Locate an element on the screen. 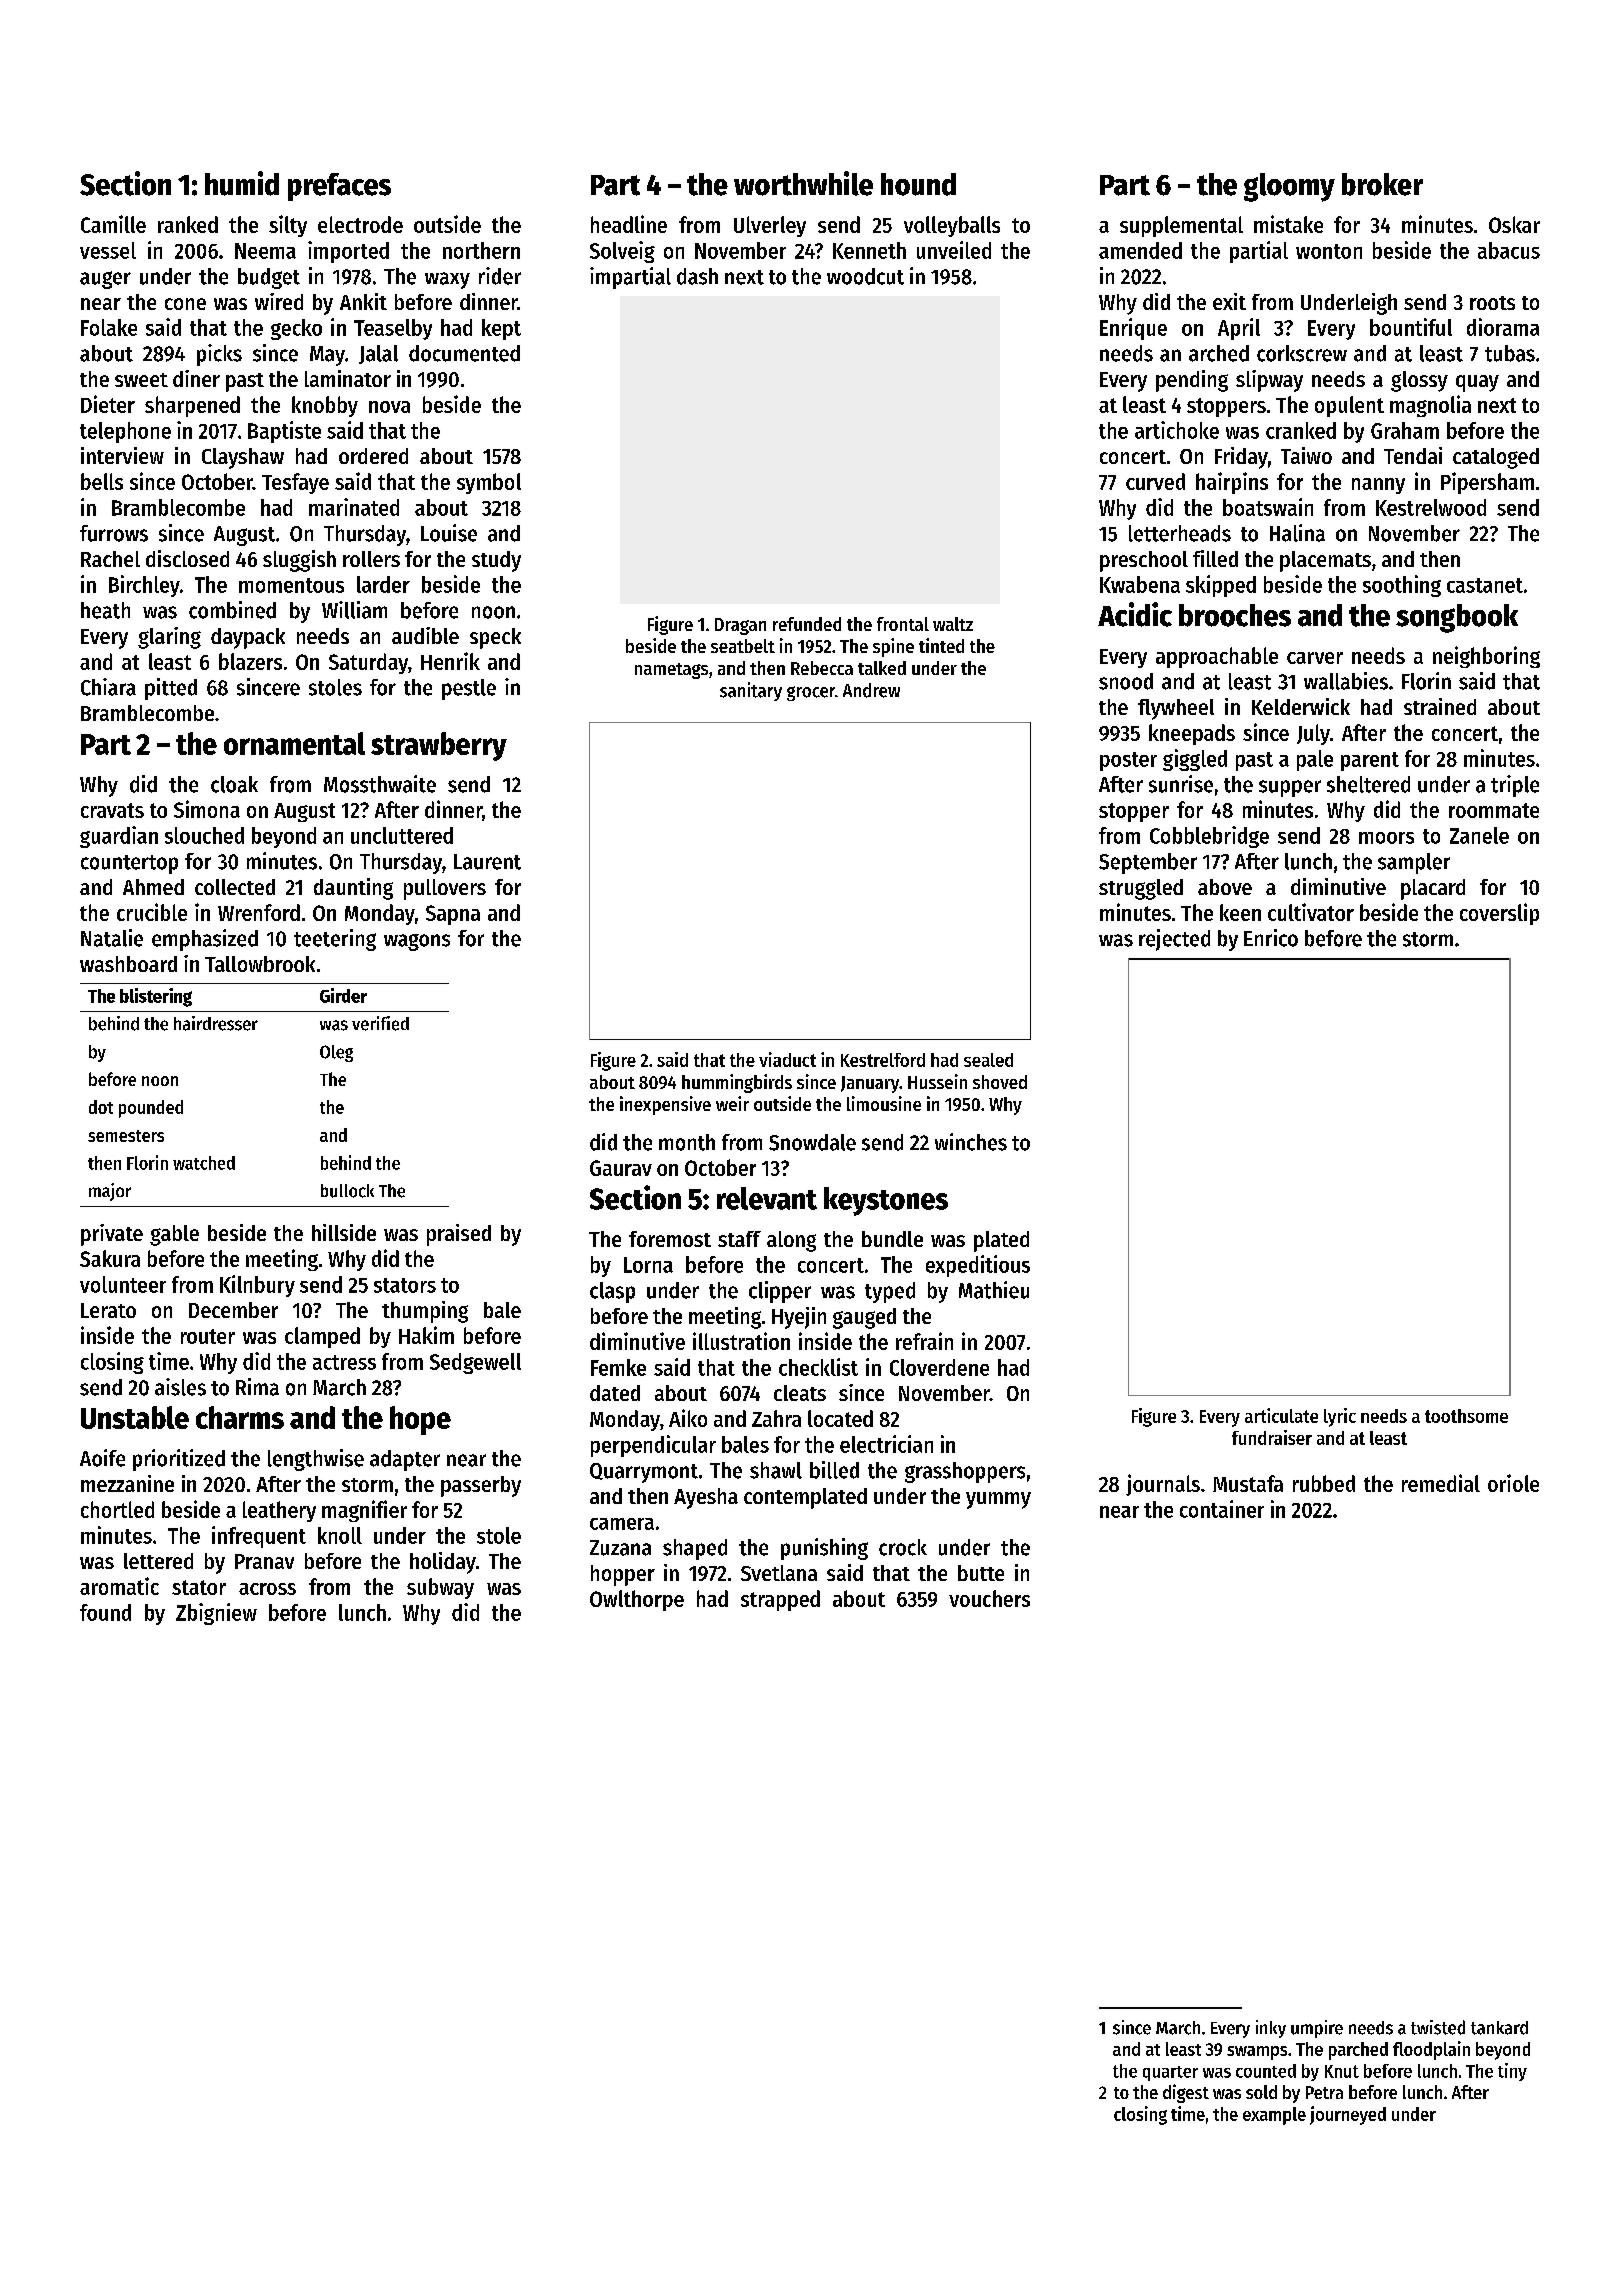 Image resolution: width=1620 pixels, height=2292 pixels. praised is located at coordinates (459, 1235).
